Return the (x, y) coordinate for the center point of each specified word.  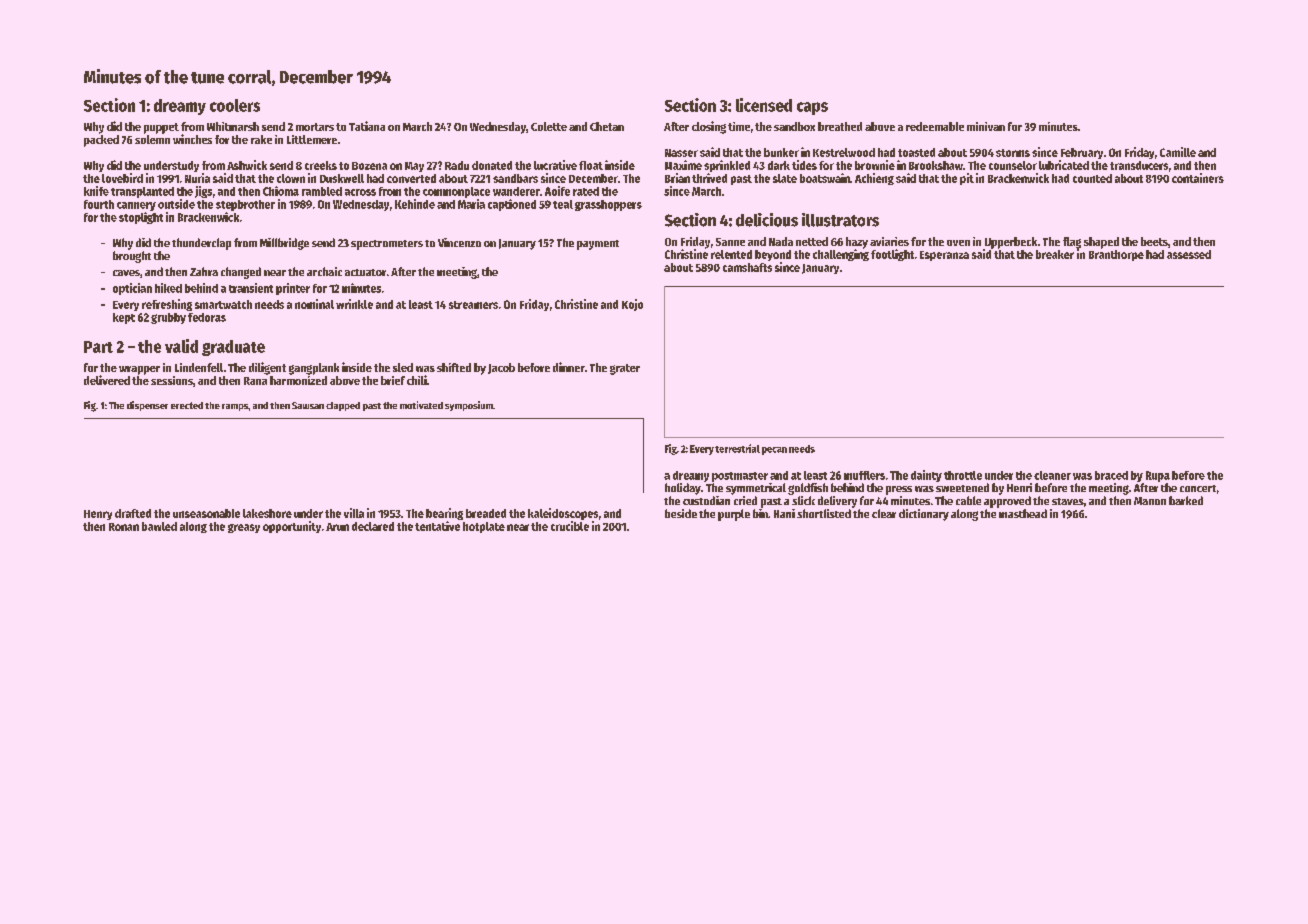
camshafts (747, 267)
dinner (569, 367)
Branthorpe (1116, 255)
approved (1007, 502)
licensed (764, 105)
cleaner (1052, 475)
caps (812, 108)
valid (181, 346)
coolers (235, 105)
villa (354, 513)
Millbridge (284, 244)
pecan (774, 451)
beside (681, 513)
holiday (683, 489)
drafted (133, 513)
